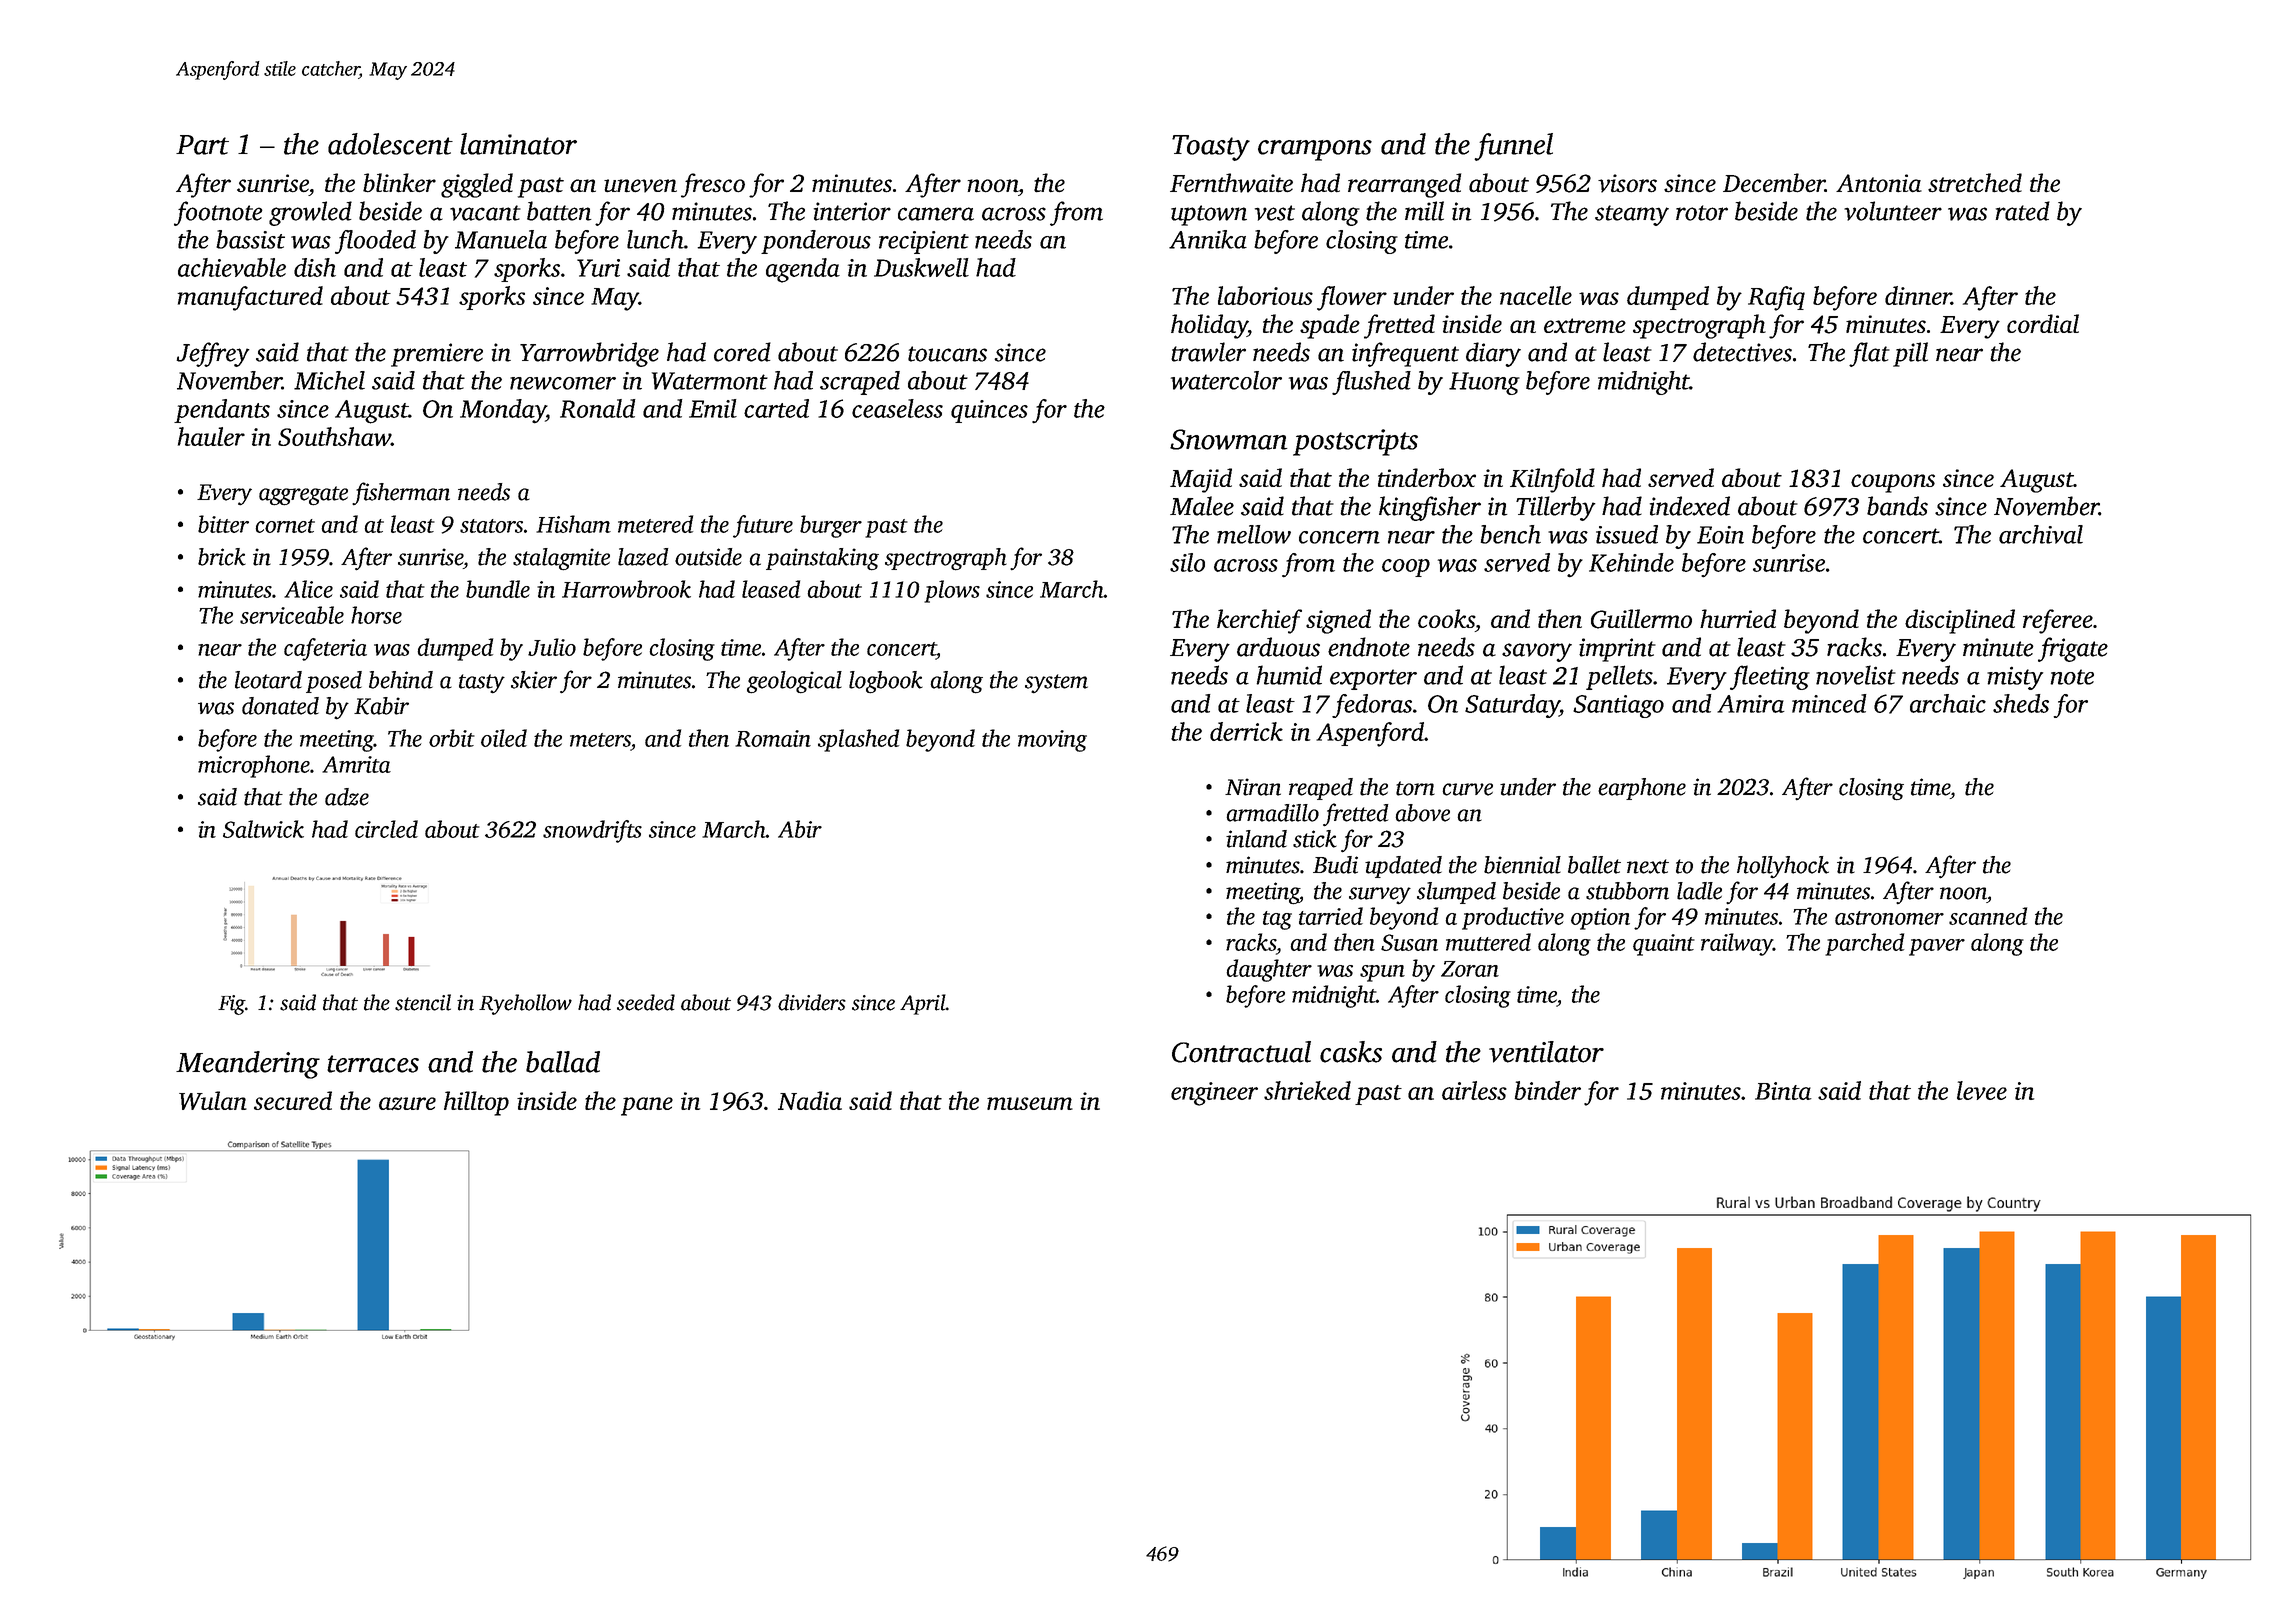 The image size is (2292, 1620). Describe the element at coordinates (2021, 703) in the screenshot. I see `sheds` at that location.
